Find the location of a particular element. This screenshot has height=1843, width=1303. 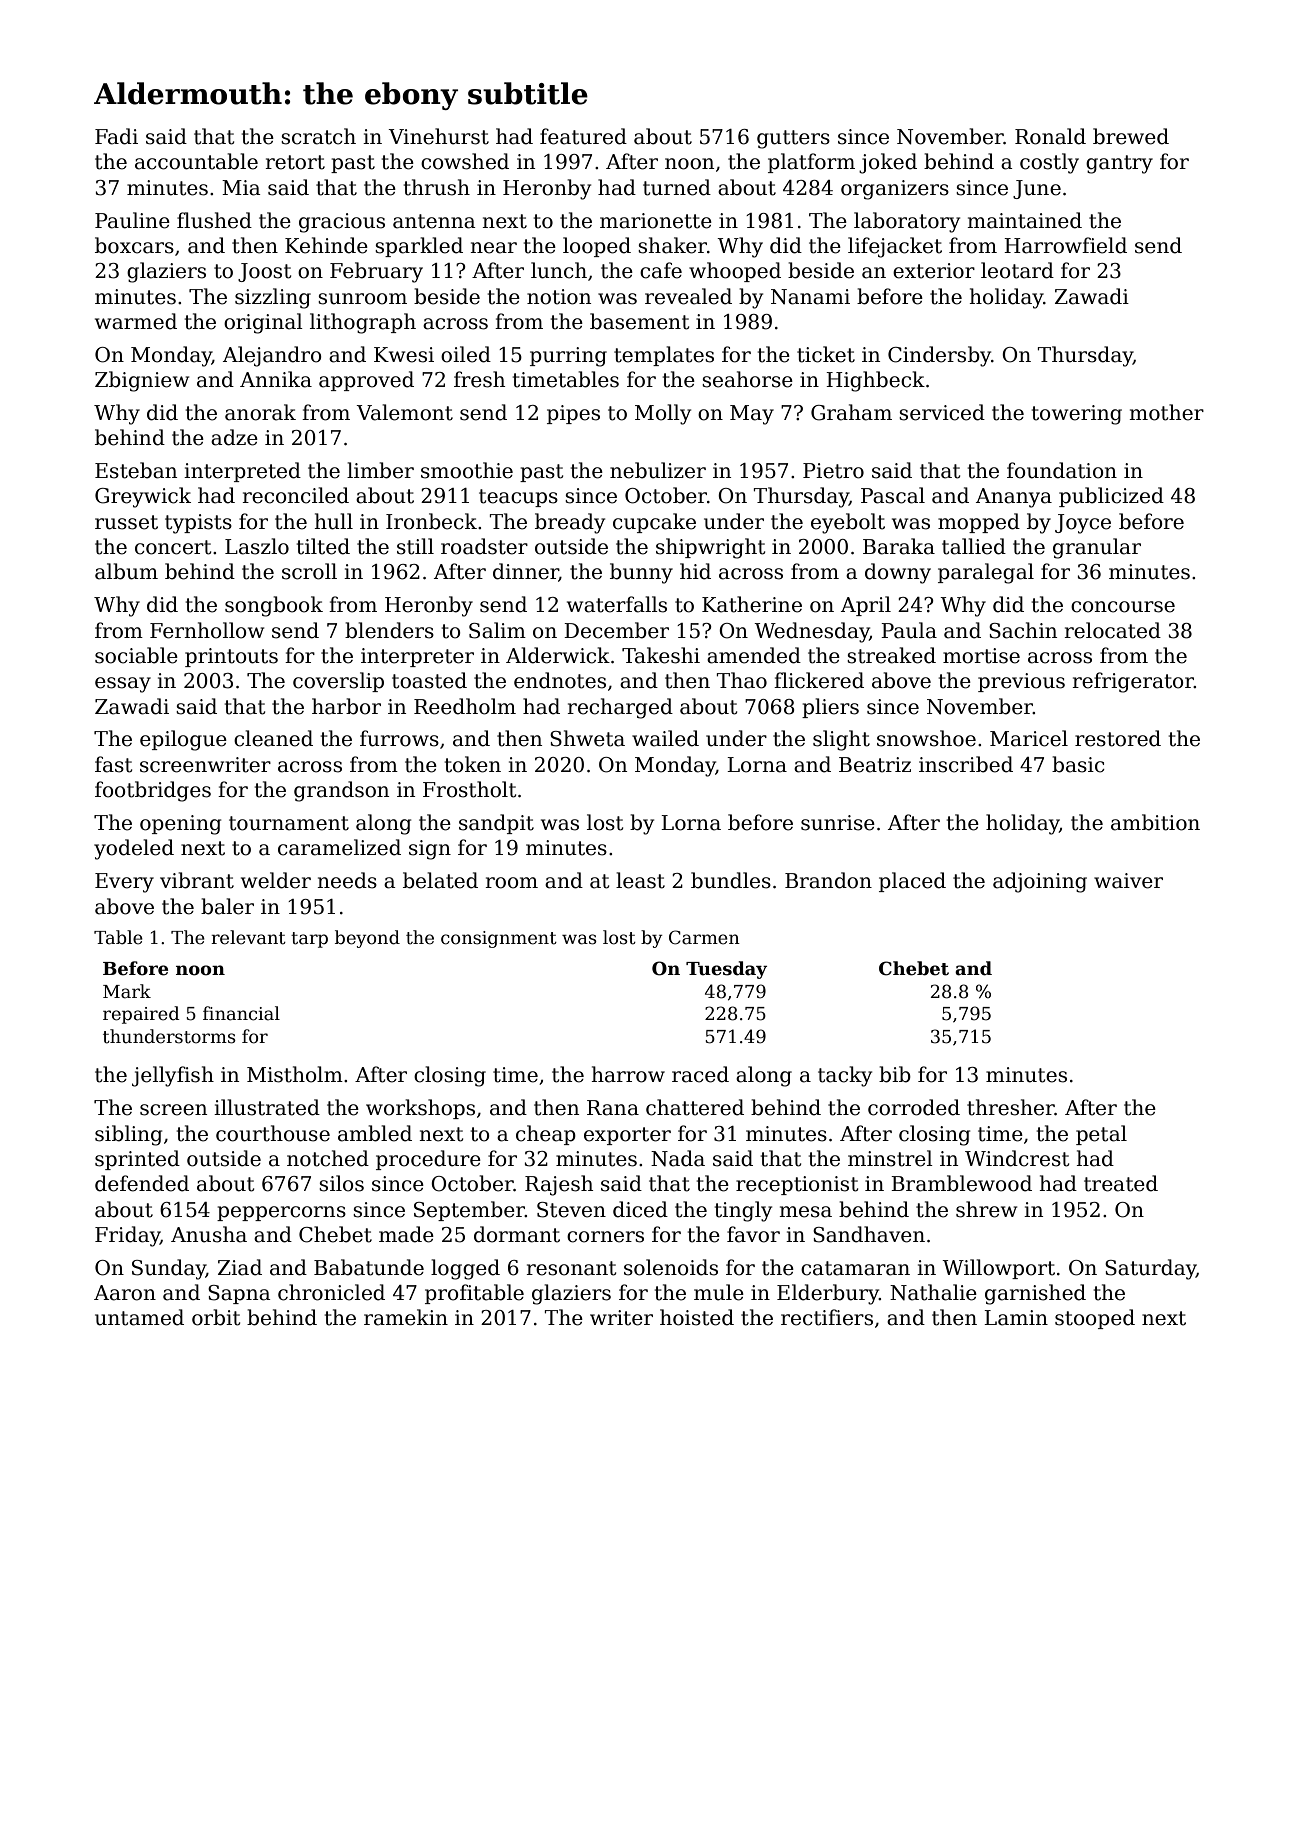

Carmen is located at coordinates (704, 937).
